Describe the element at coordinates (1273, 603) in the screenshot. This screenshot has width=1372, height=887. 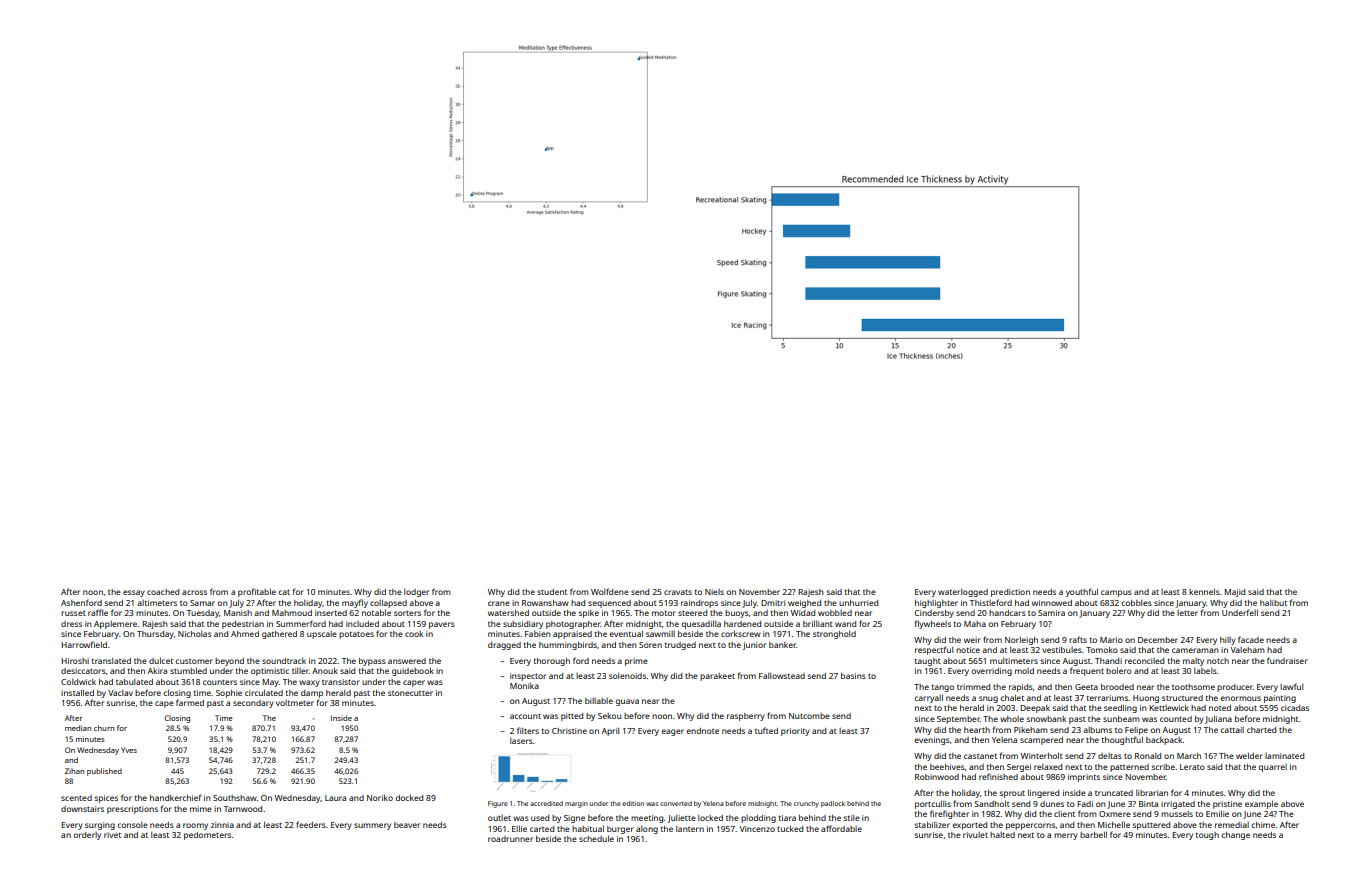
I see `halibut` at that location.
